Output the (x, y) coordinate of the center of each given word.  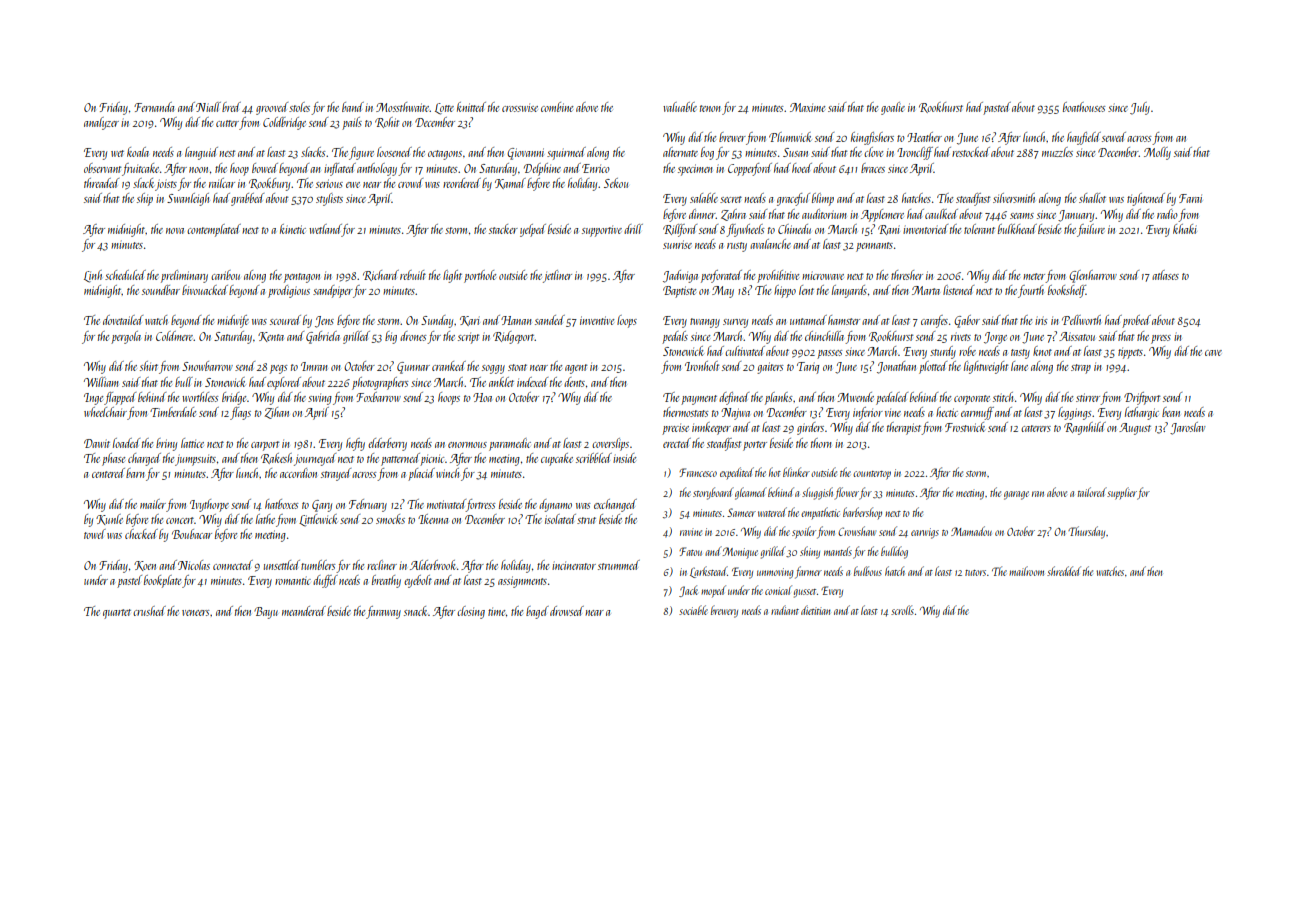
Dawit (97, 443)
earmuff (977, 413)
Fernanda (154, 107)
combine (557, 107)
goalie (893, 108)
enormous (467, 445)
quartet (117, 614)
